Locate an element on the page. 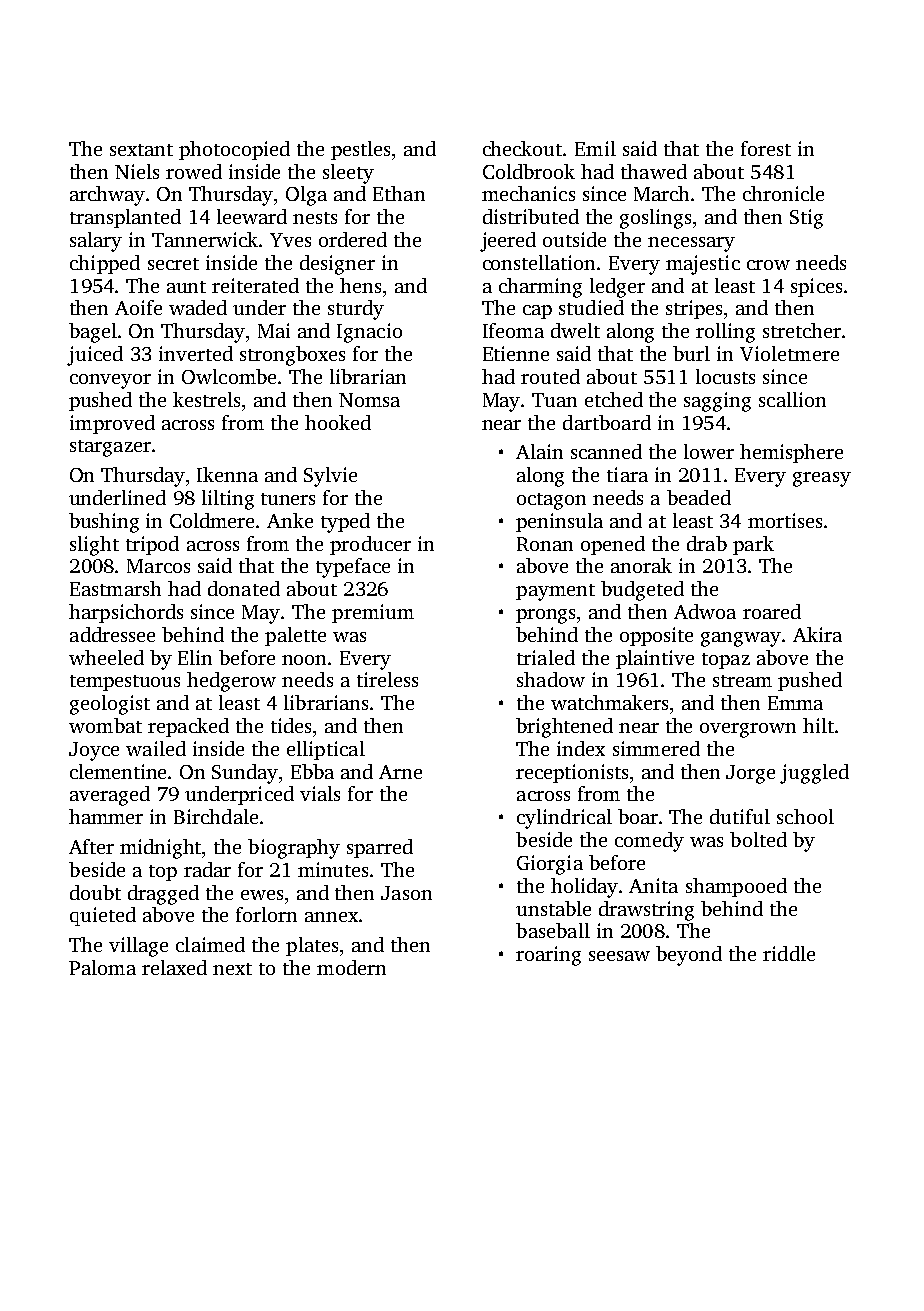 Image resolution: width=924 pixels, height=1311 pixels. pestles is located at coordinates (360, 150).
